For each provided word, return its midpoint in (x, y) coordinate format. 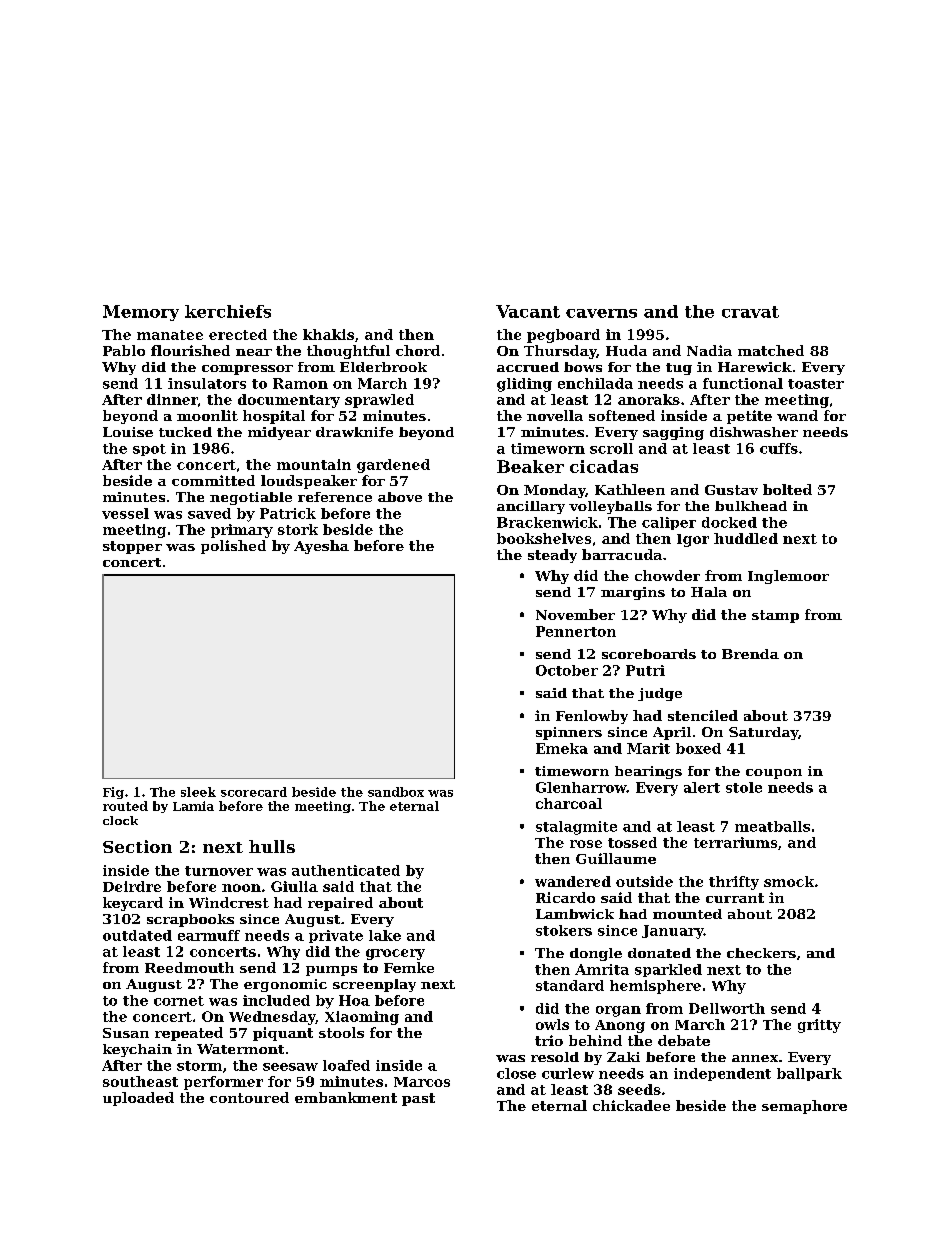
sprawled (379, 401)
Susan (126, 1033)
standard (570, 985)
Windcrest (229, 902)
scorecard (254, 792)
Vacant (528, 311)
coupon (774, 774)
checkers (761, 953)
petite (749, 417)
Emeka (562, 748)
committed (213, 480)
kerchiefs (228, 311)
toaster (816, 384)
